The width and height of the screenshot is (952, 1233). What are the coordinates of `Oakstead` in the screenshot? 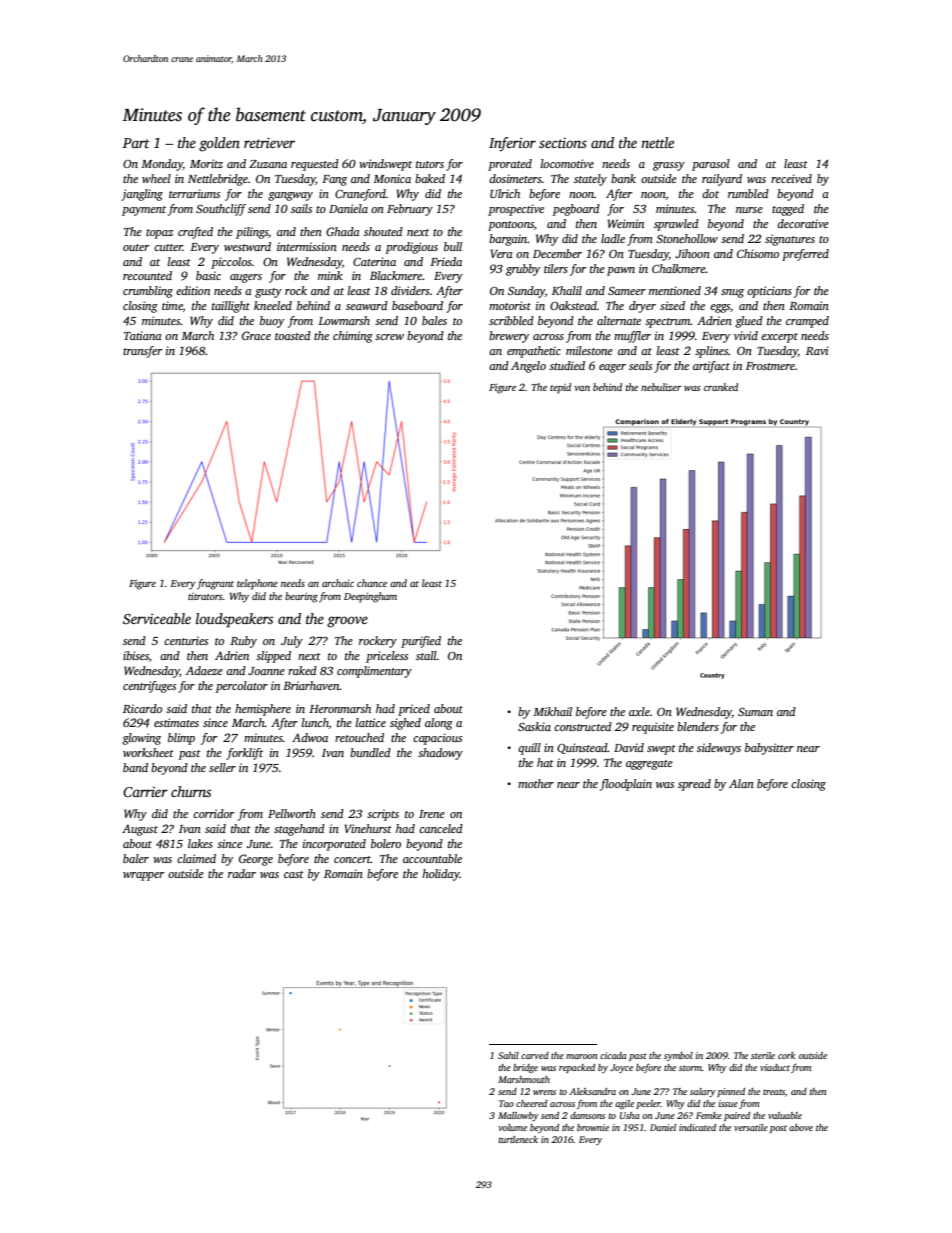 It's located at (573, 305).
